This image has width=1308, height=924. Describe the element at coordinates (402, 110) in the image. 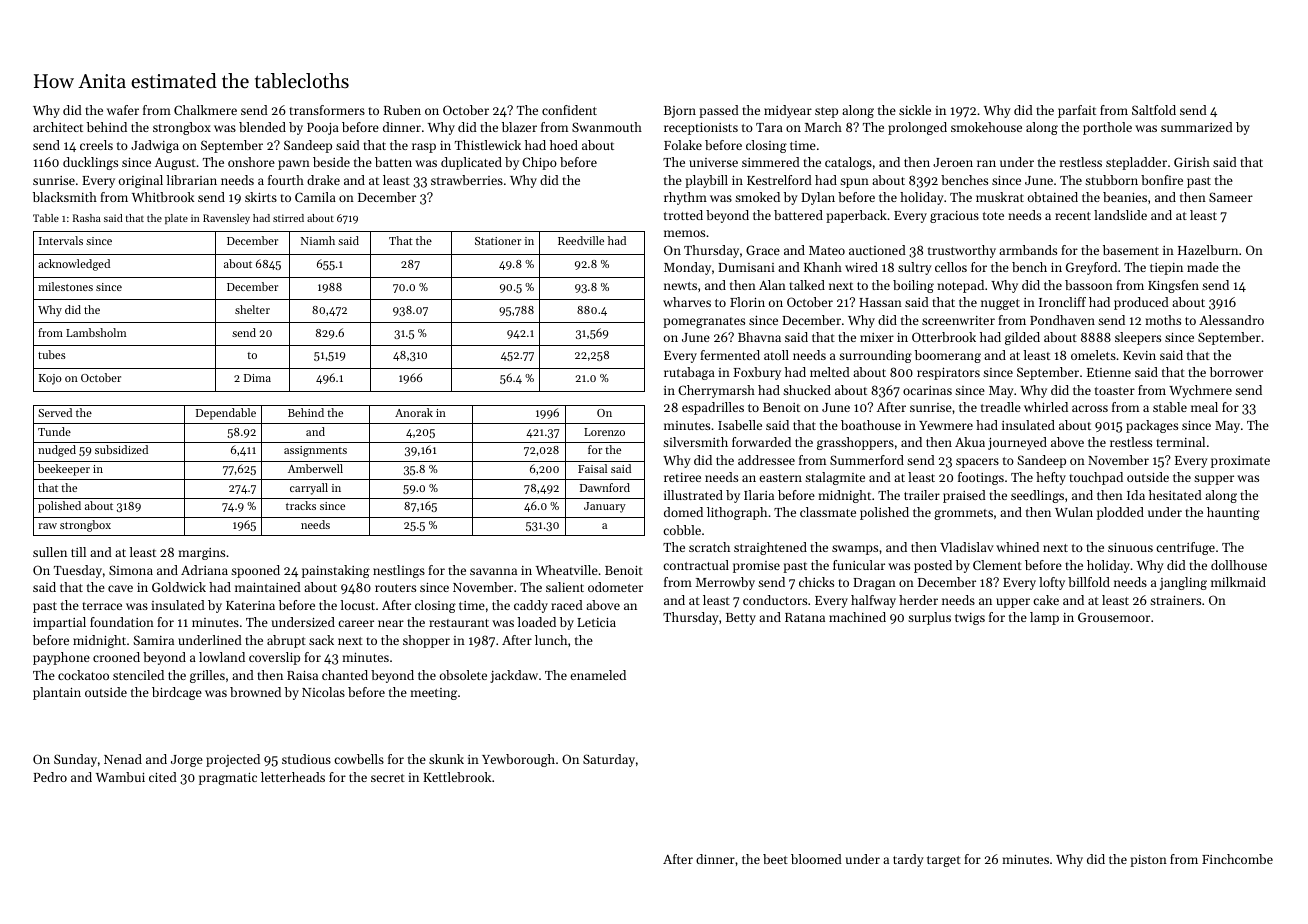

I see `Ruben` at that location.
